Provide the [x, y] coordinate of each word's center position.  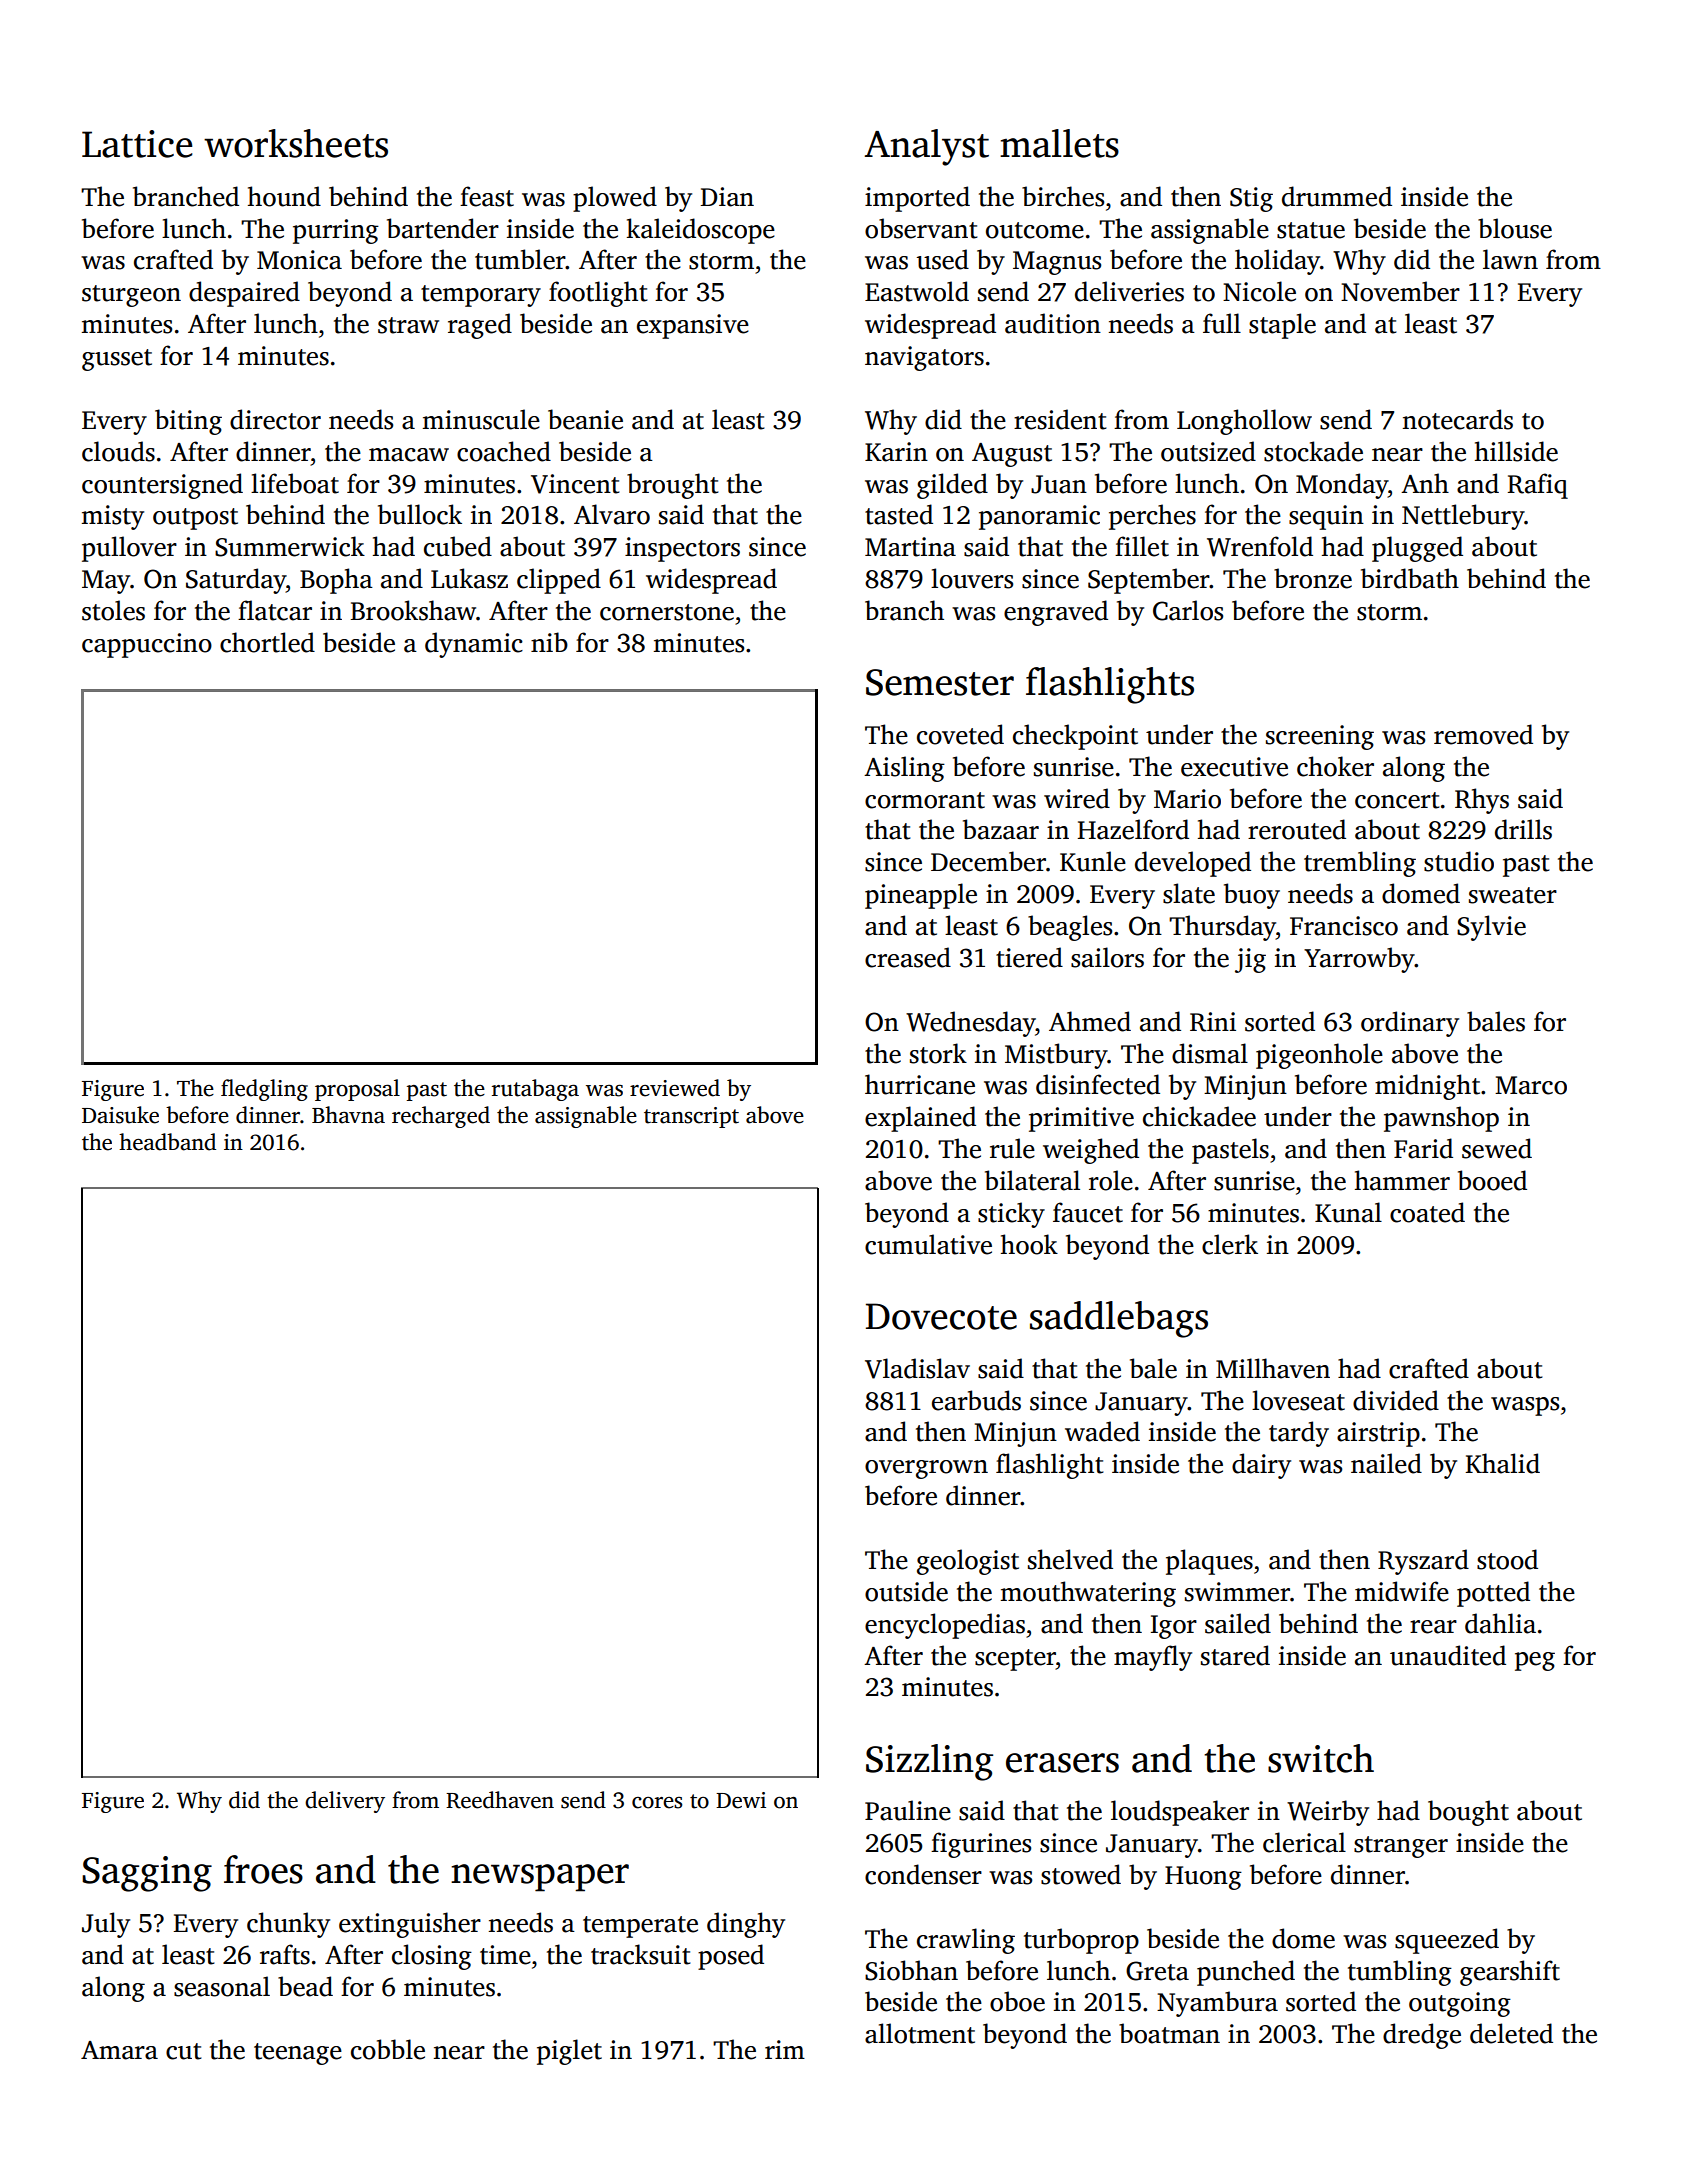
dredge [1422, 2036]
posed [731, 1957]
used [943, 259]
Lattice [137, 144]
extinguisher [410, 1925]
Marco [1531, 1085]
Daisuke [120, 1115]
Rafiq [1538, 486]
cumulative [928, 1244]
